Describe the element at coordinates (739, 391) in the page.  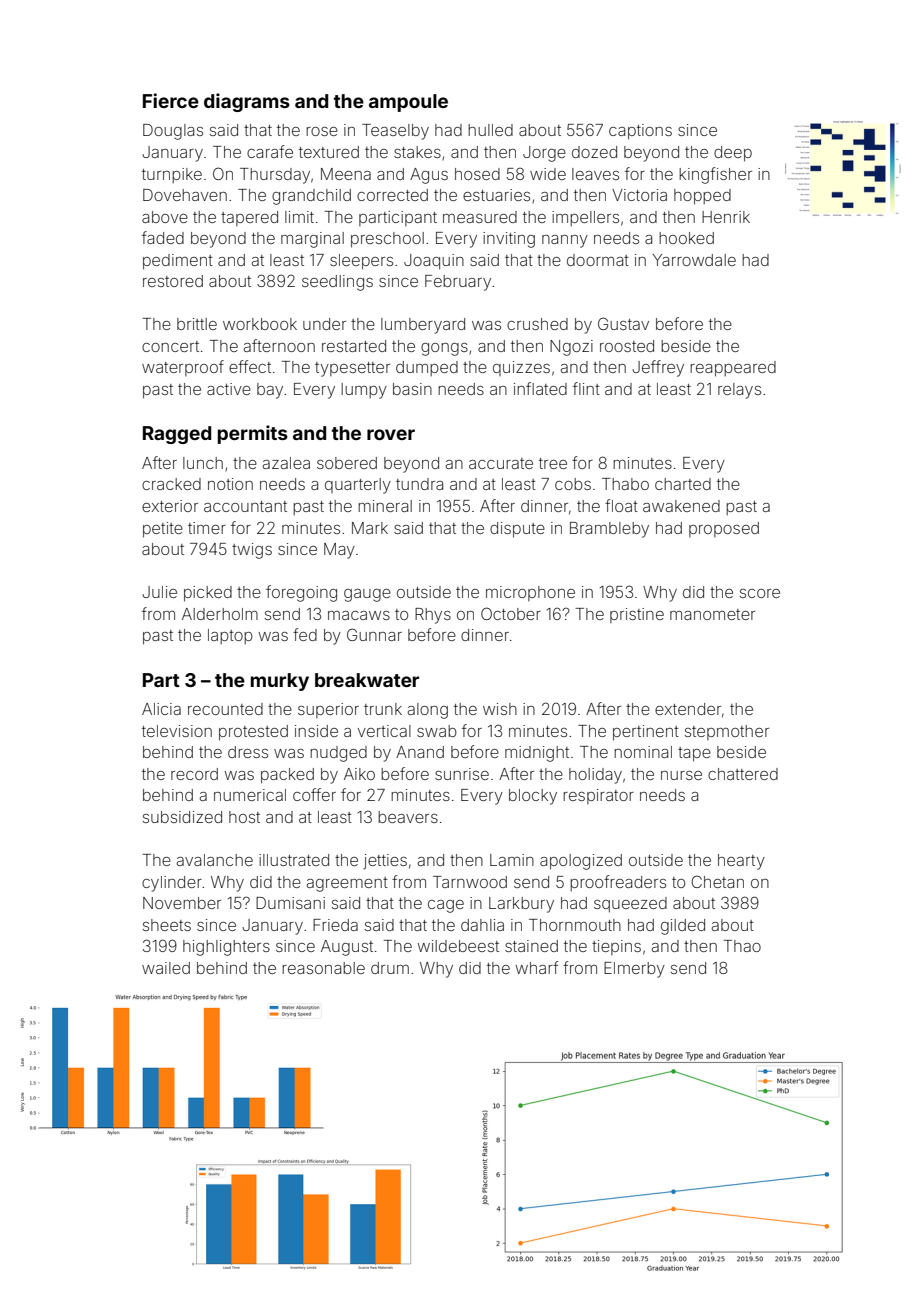
I see `relays` at that location.
